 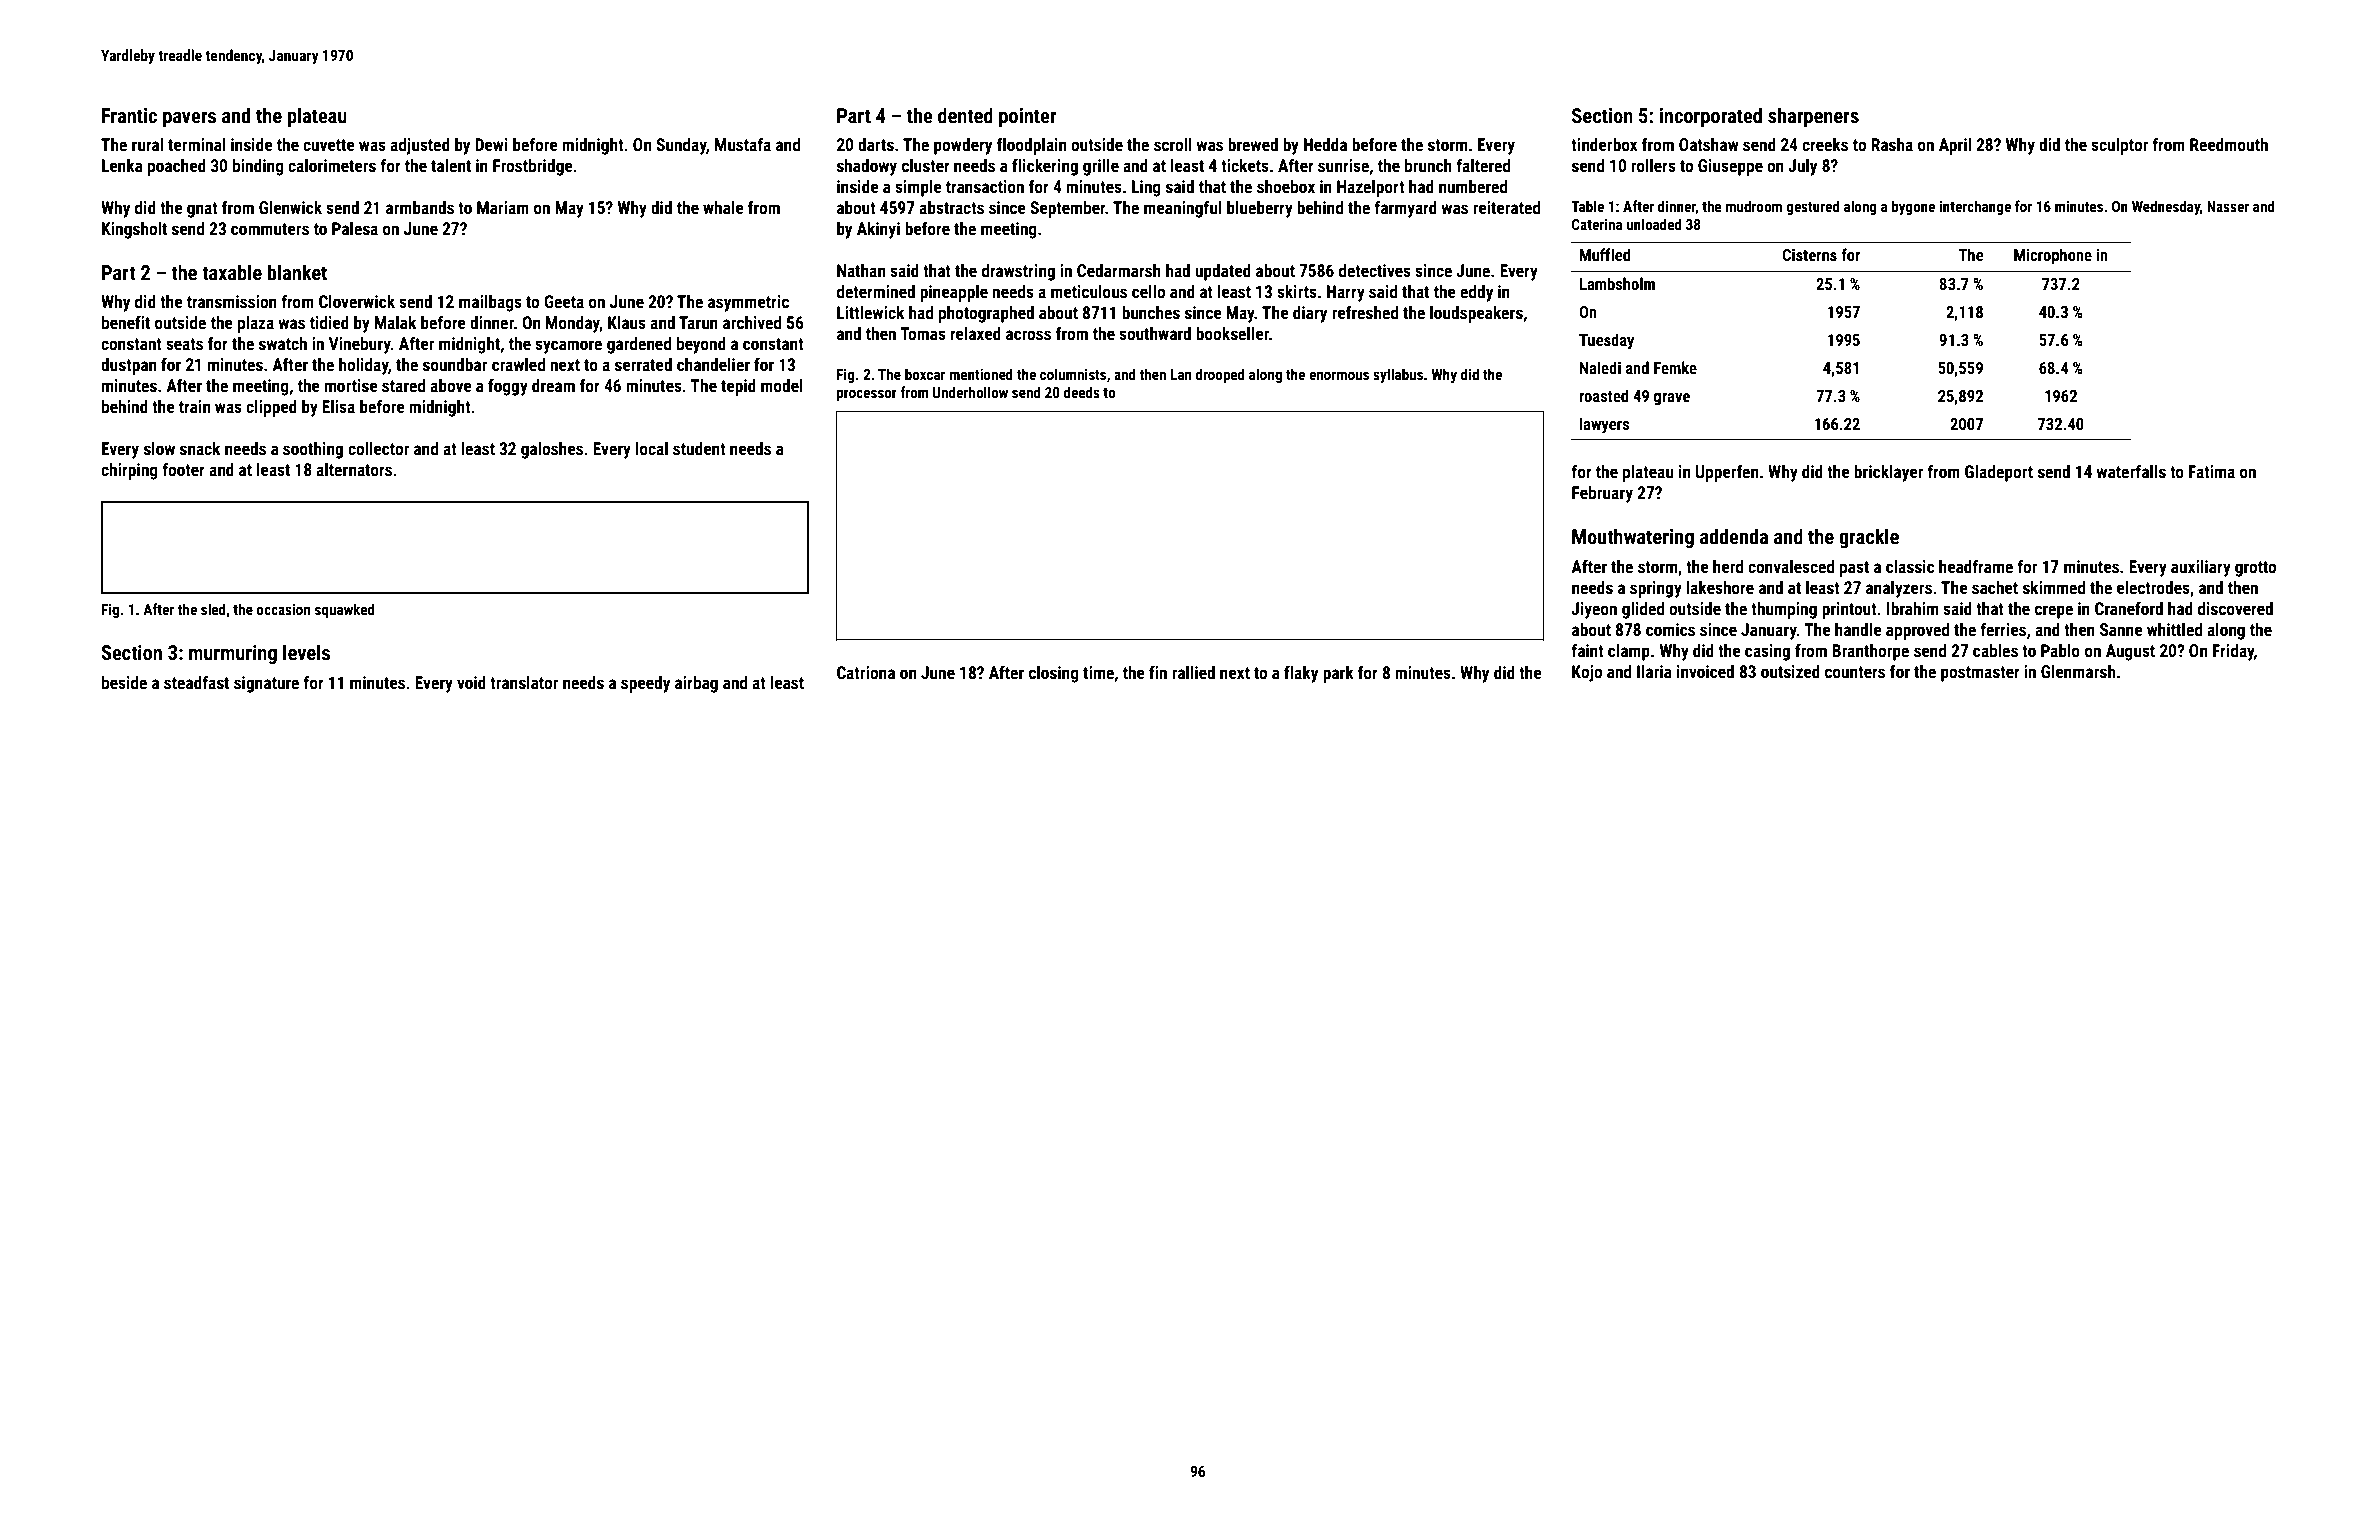 What do you see at coordinates (345, 610) in the screenshot?
I see `squawked` at bounding box center [345, 610].
